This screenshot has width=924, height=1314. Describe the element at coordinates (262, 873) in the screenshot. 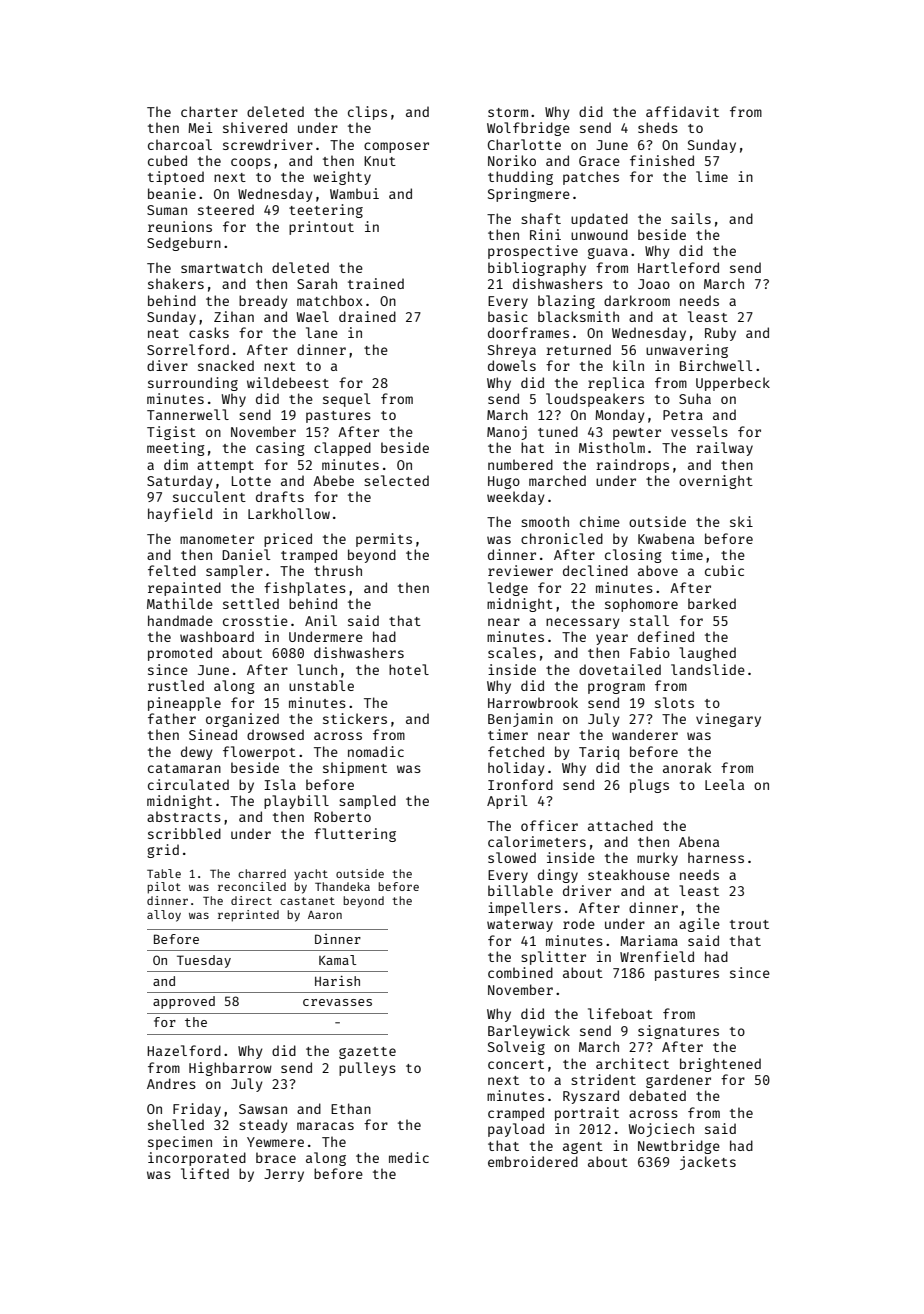

I see `charred` at that location.
